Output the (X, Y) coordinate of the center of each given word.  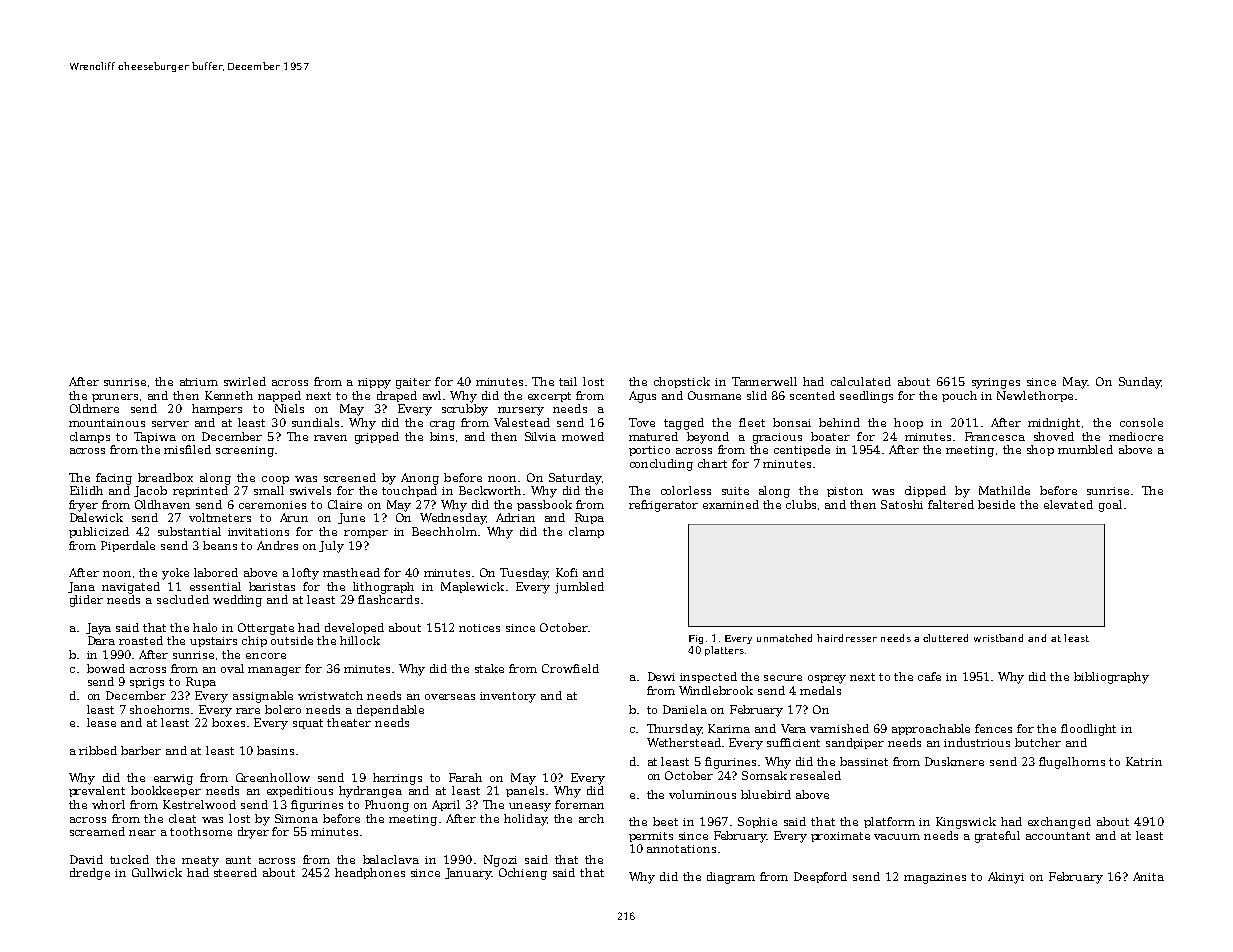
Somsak (764, 775)
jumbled (579, 588)
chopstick (682, 382)
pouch (959, 396)
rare (248, 711)
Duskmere (954, 761)
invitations (258, 532)
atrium (199, 382)
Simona (296, 818)
